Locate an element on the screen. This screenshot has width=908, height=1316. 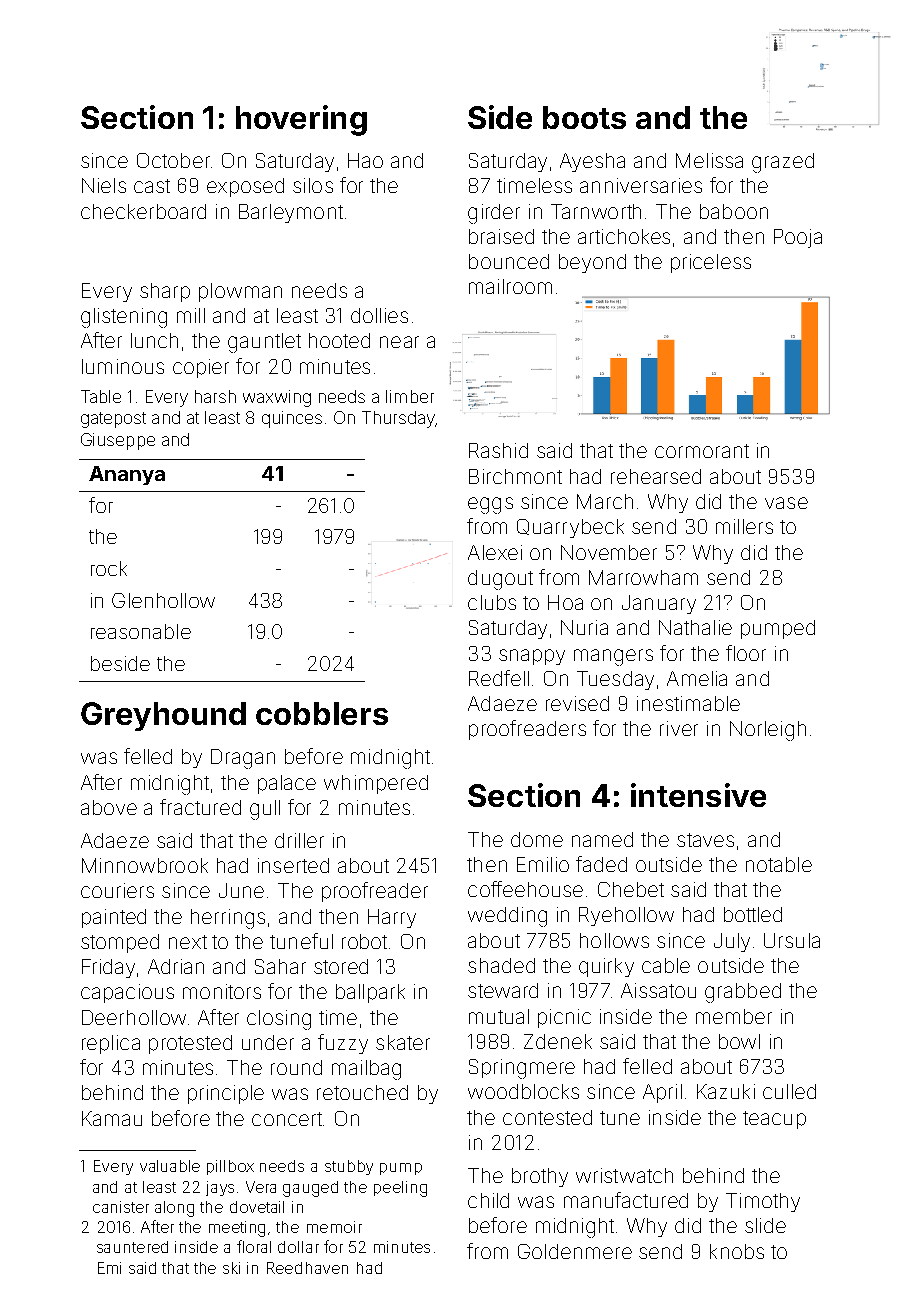
knobs is located at coordinates (737, 1251).
